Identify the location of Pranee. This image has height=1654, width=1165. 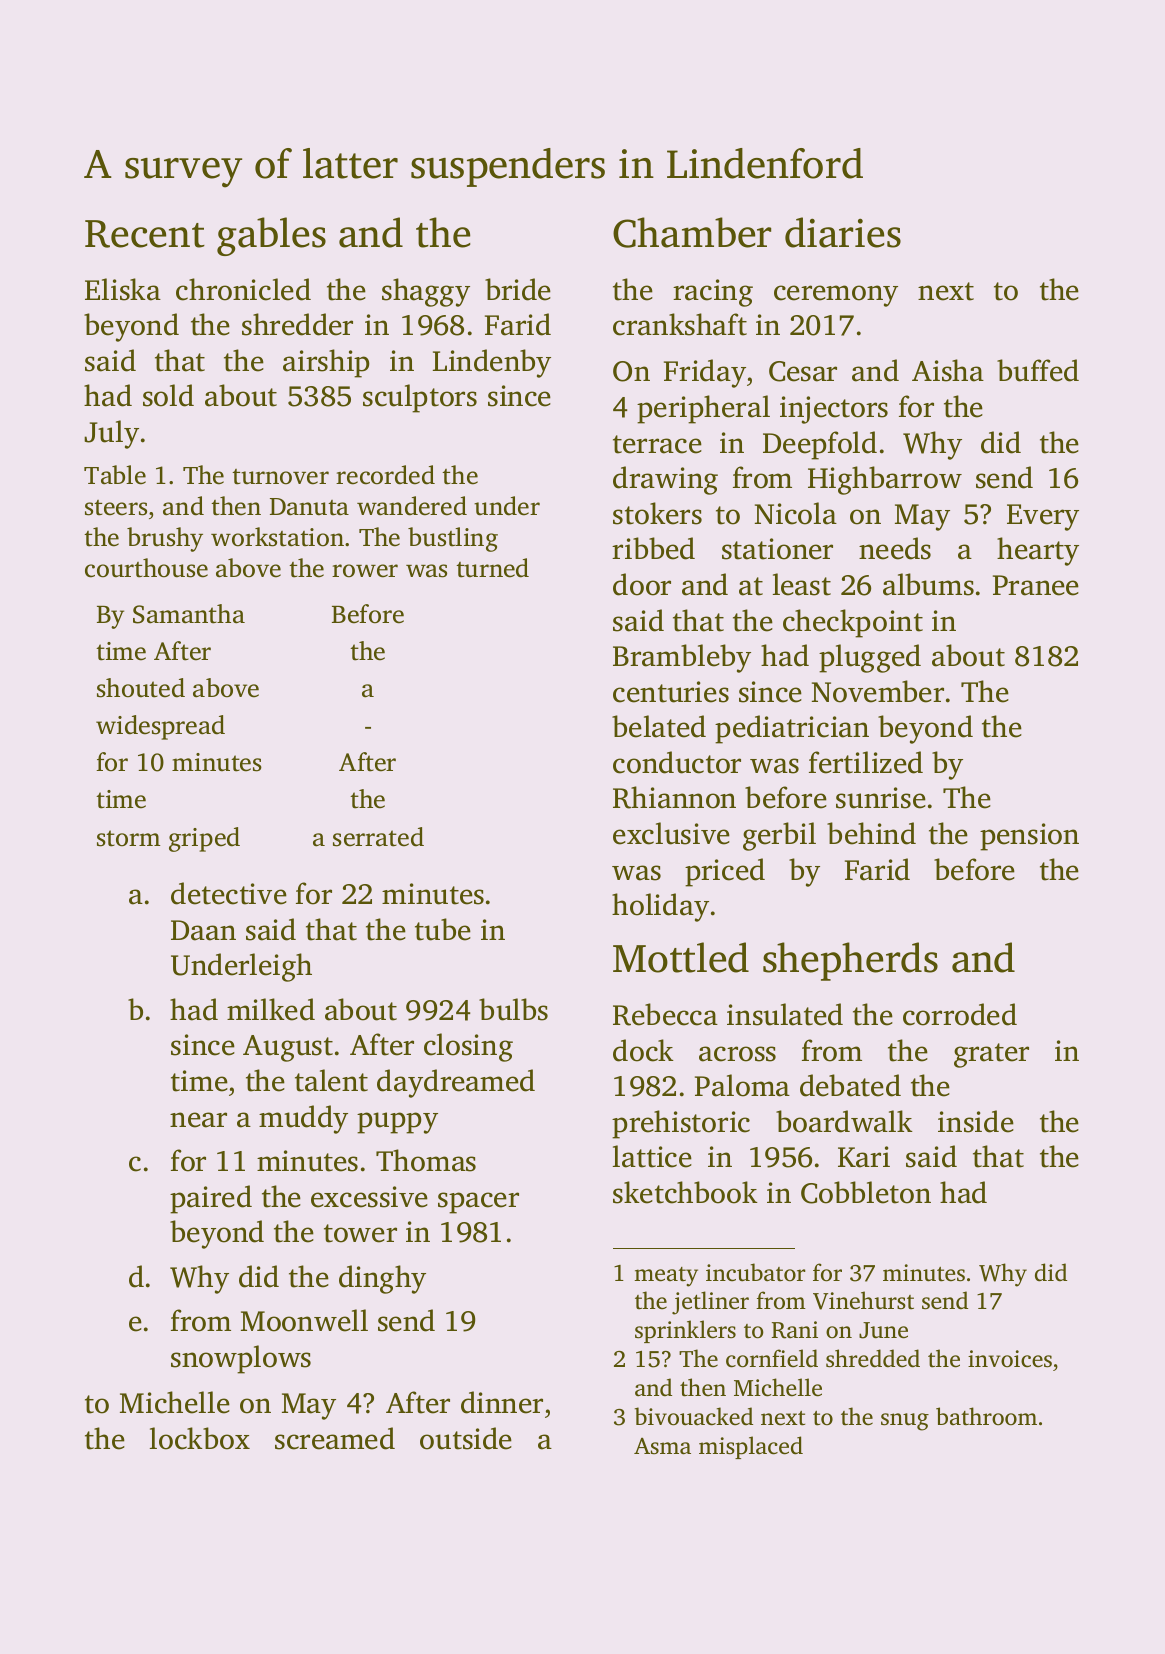
(1036, 585).
